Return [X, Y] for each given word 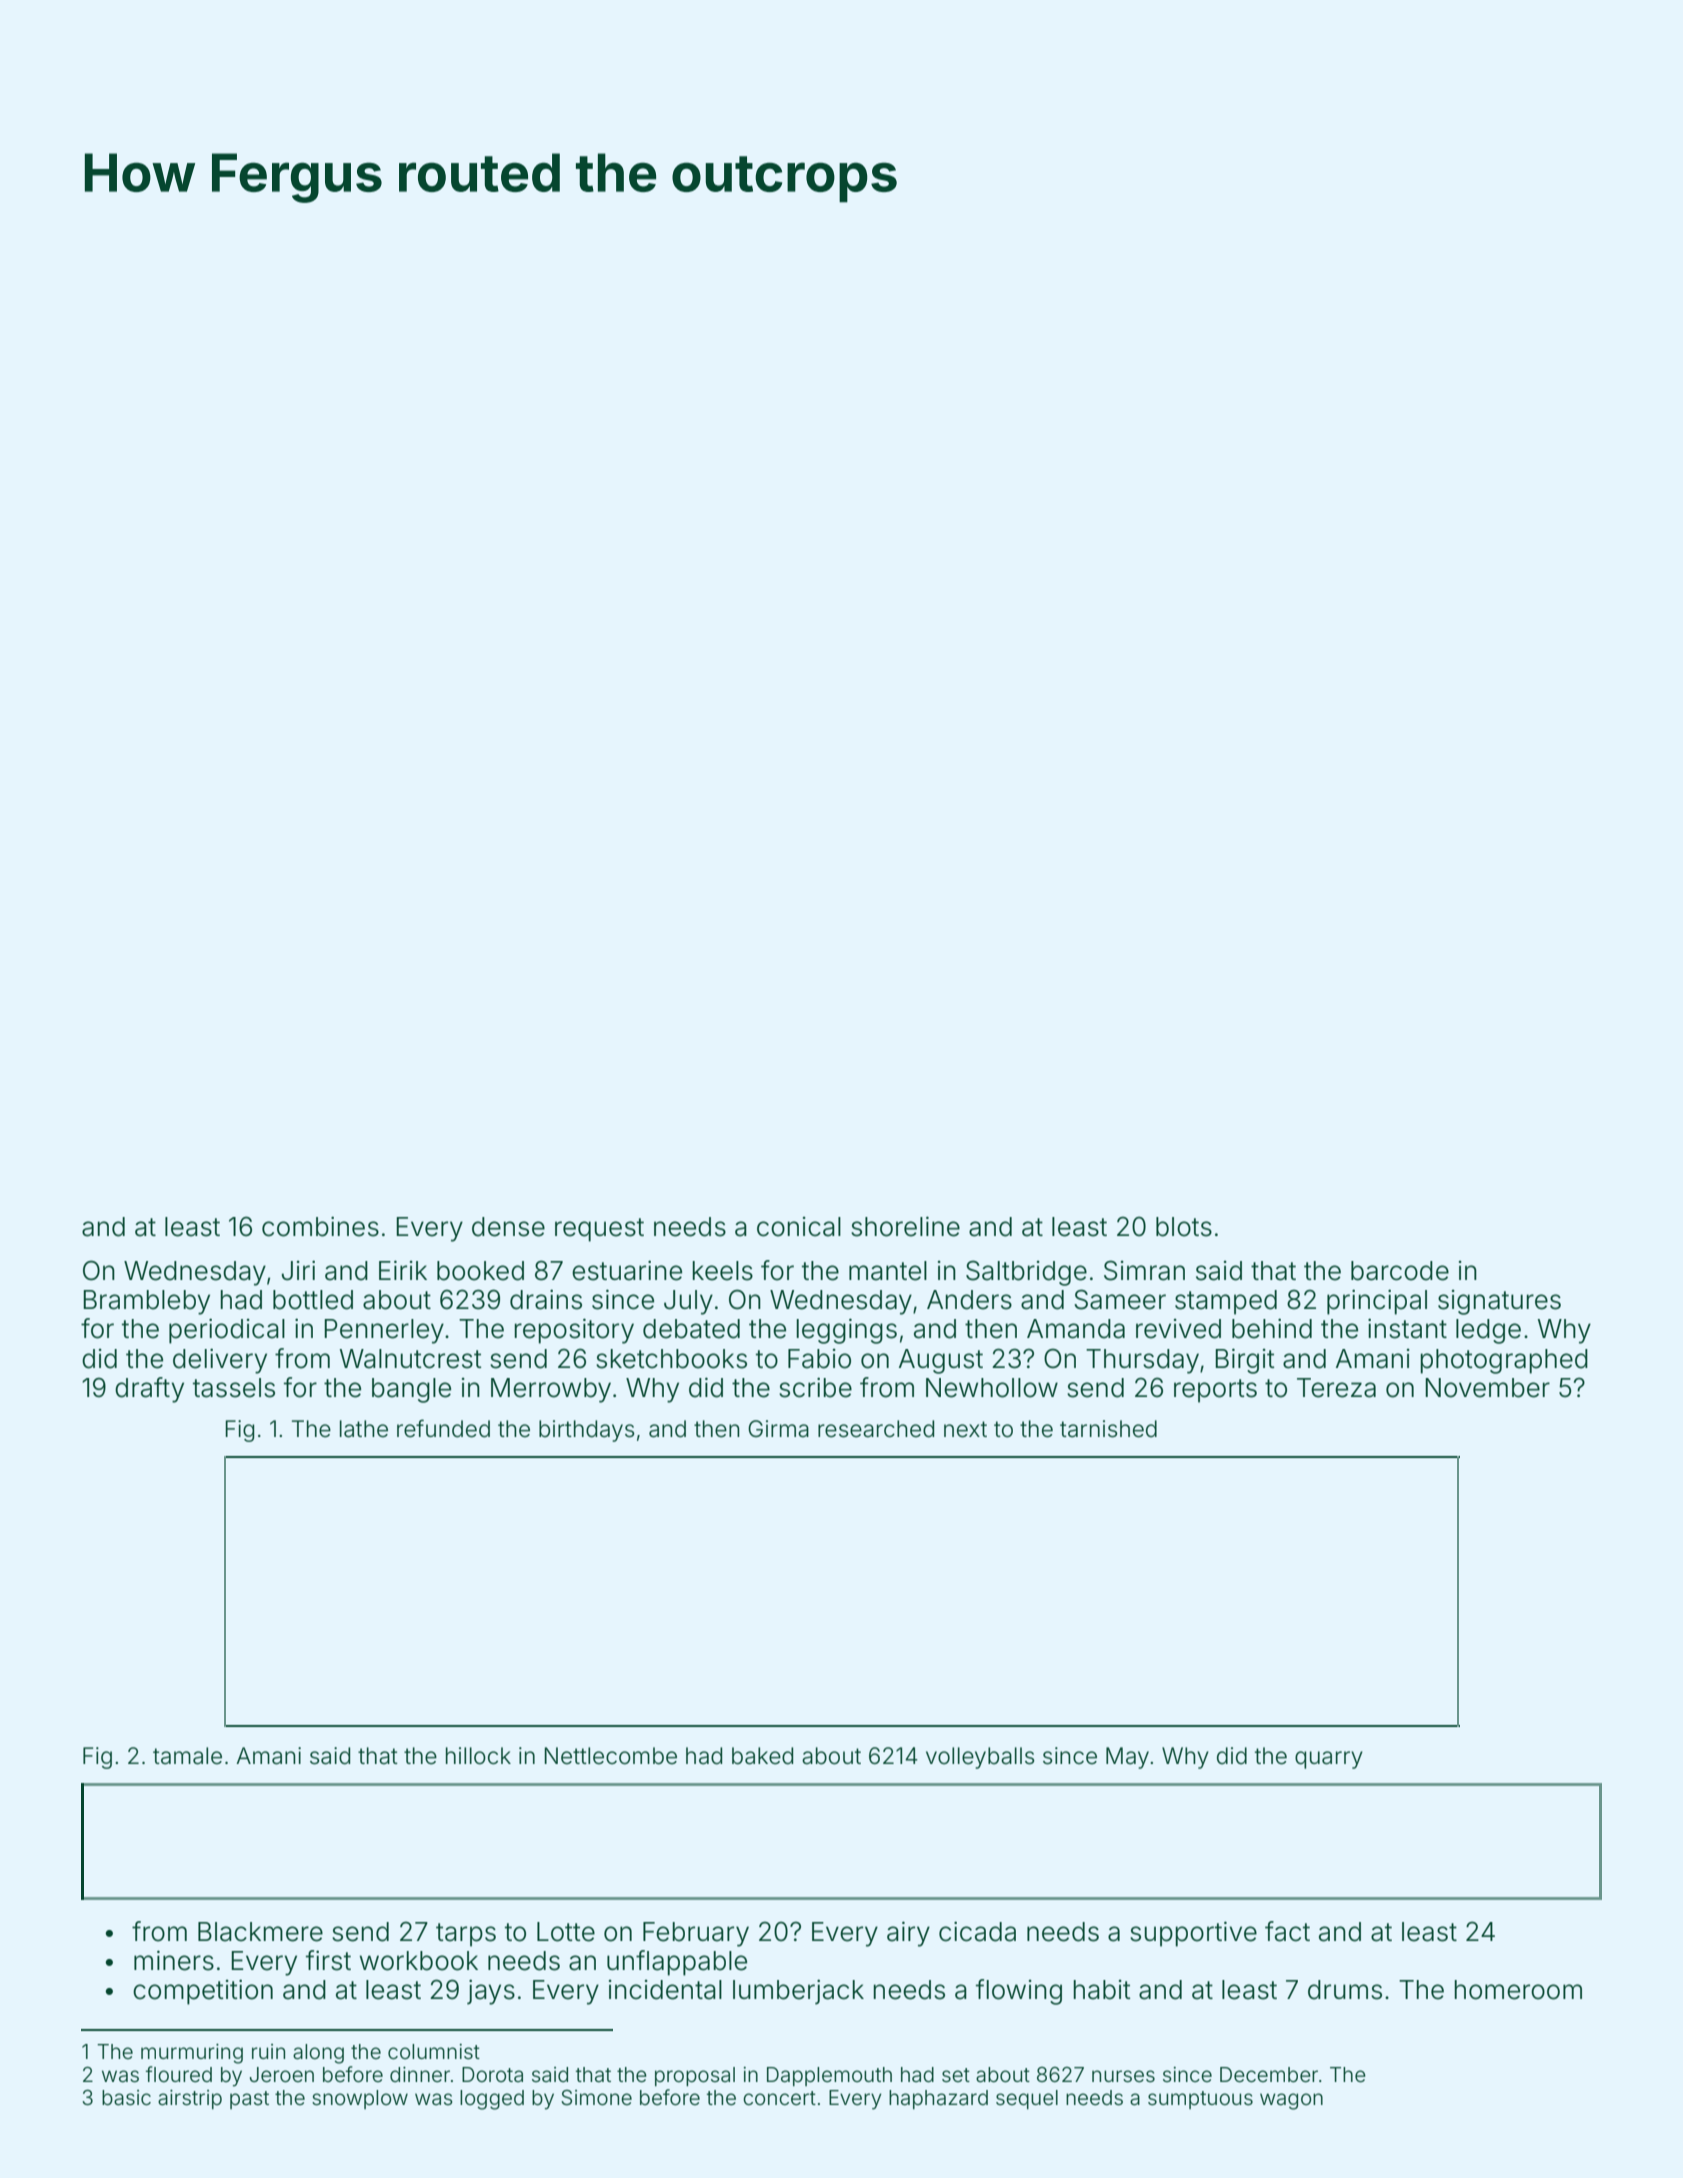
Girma [778, 1429]
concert [779, 2098]
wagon [1291, 2101]
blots [1184, 1227]
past [249, 2100]
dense [508, 1227]
